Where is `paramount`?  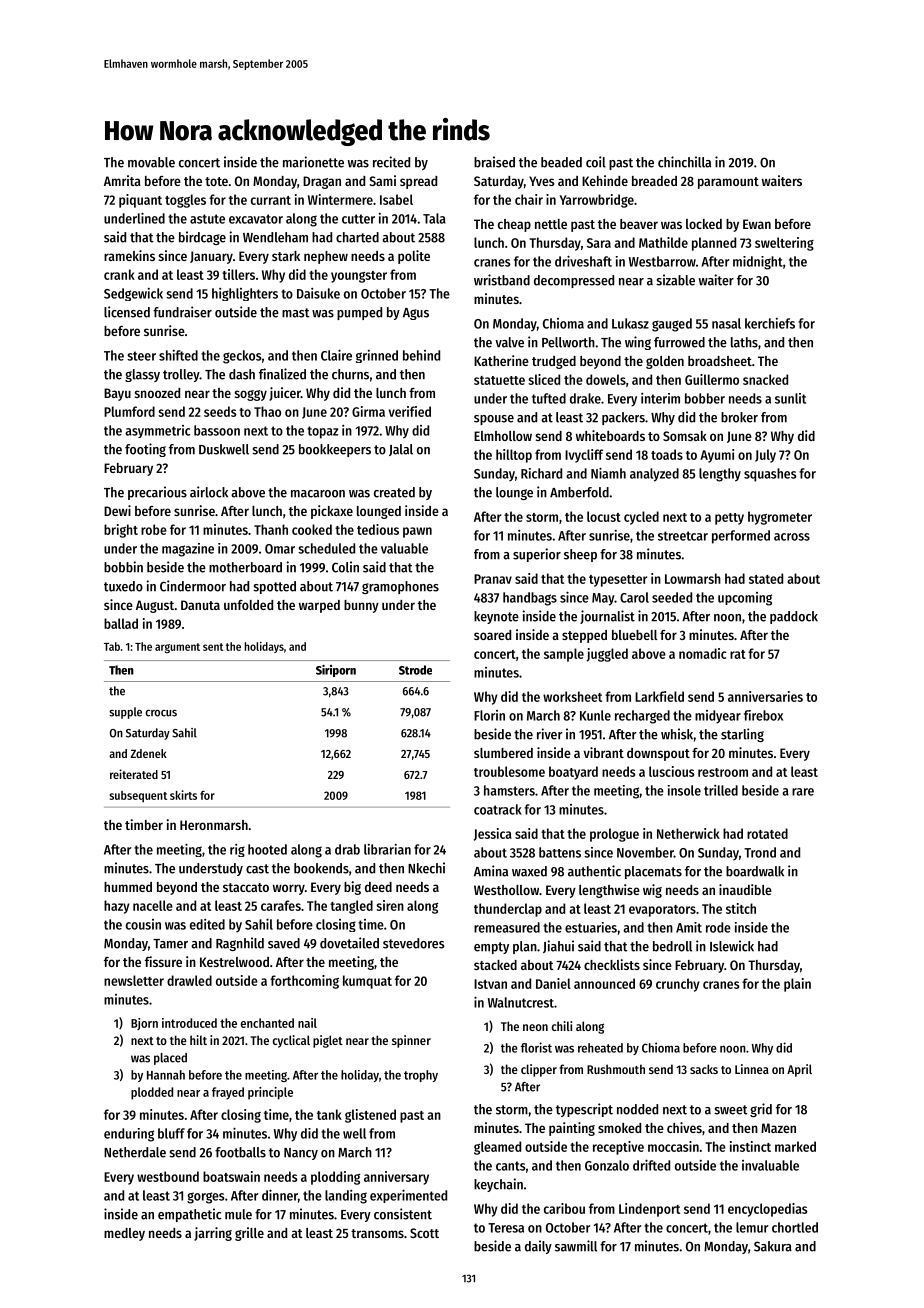
paramount is located at coordinates (728, 183).
